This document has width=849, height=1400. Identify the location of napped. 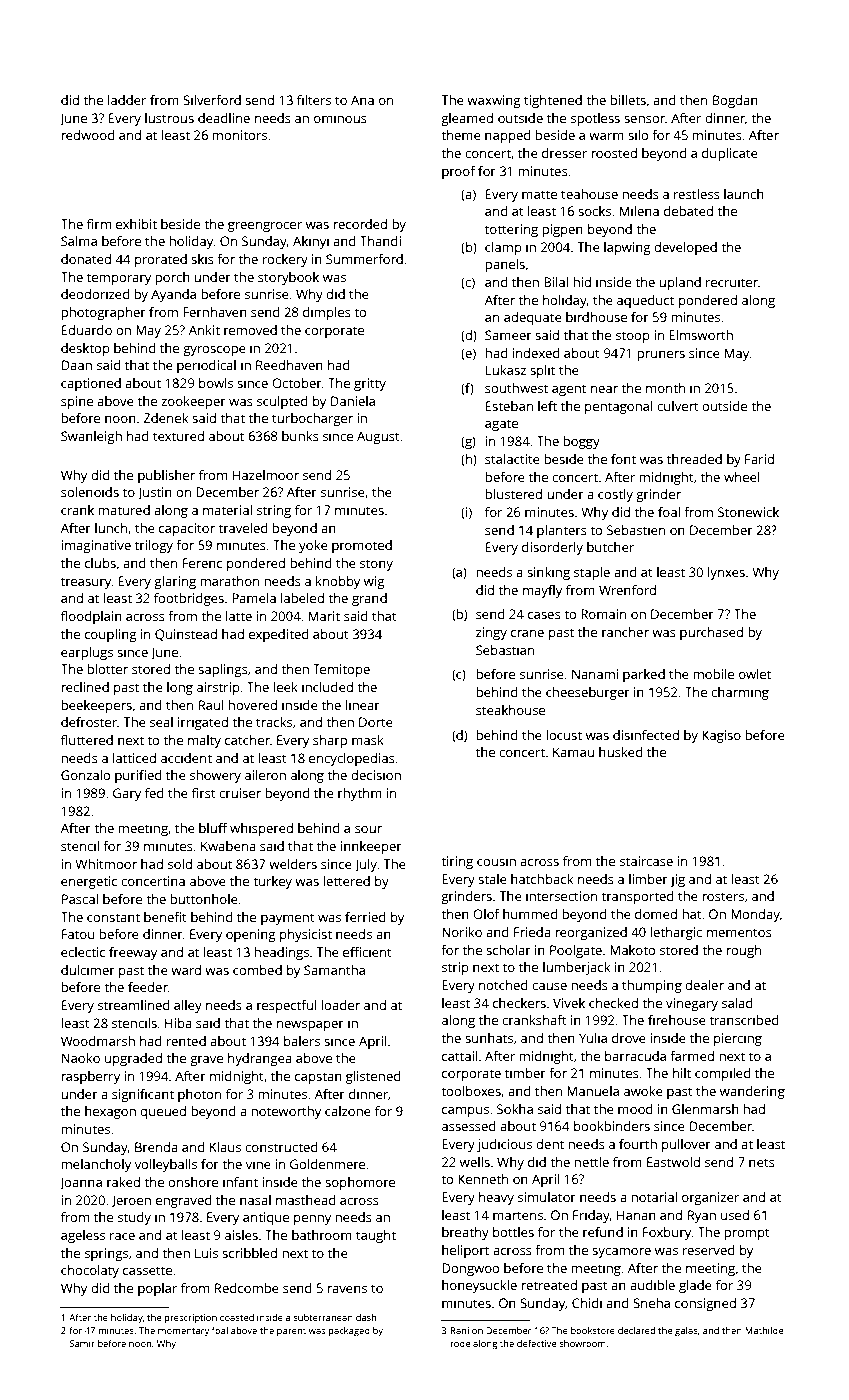
(508, 136).
